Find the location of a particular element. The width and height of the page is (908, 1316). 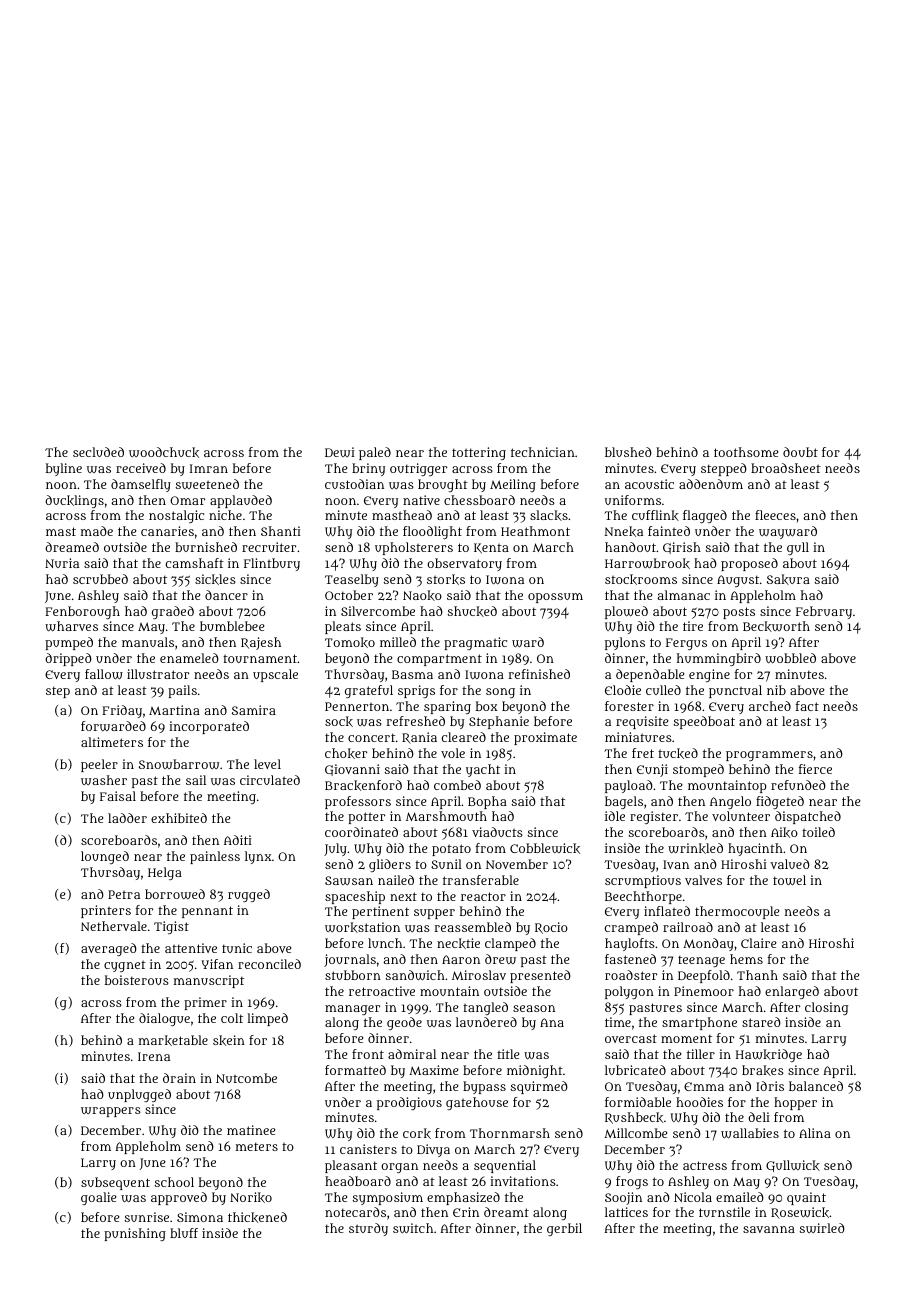

observatory is located at coordinates (464, 564).
